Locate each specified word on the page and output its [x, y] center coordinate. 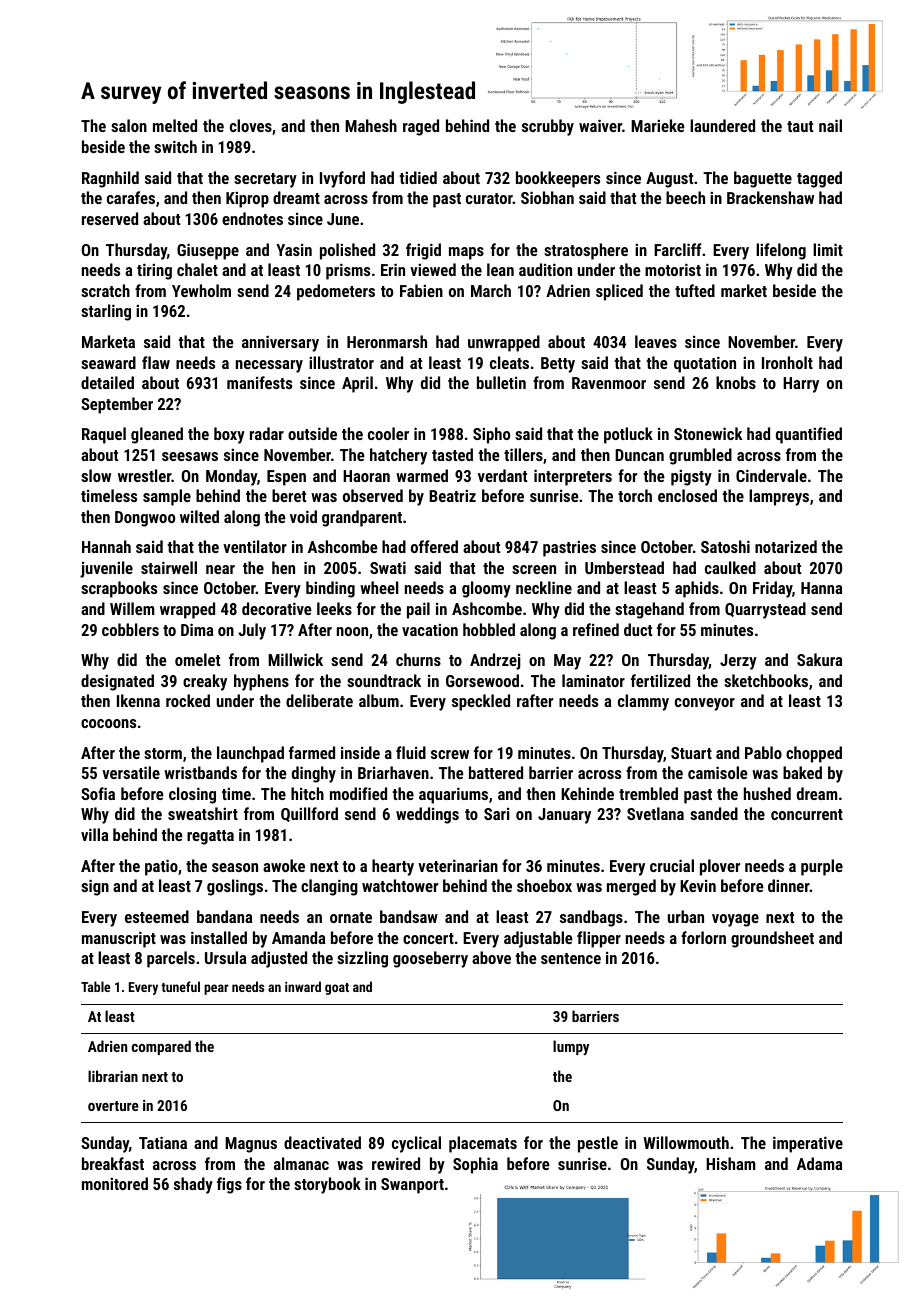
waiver [600, 125]
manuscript [119, 939]
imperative [808, 1144]
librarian [113, 1076]
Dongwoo [145, 519]
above [491, 957]
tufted [695, 290]
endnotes [252, 218]
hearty [393, 867]
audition [545, 269]
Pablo [763, 752]
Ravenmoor [609, 383]
